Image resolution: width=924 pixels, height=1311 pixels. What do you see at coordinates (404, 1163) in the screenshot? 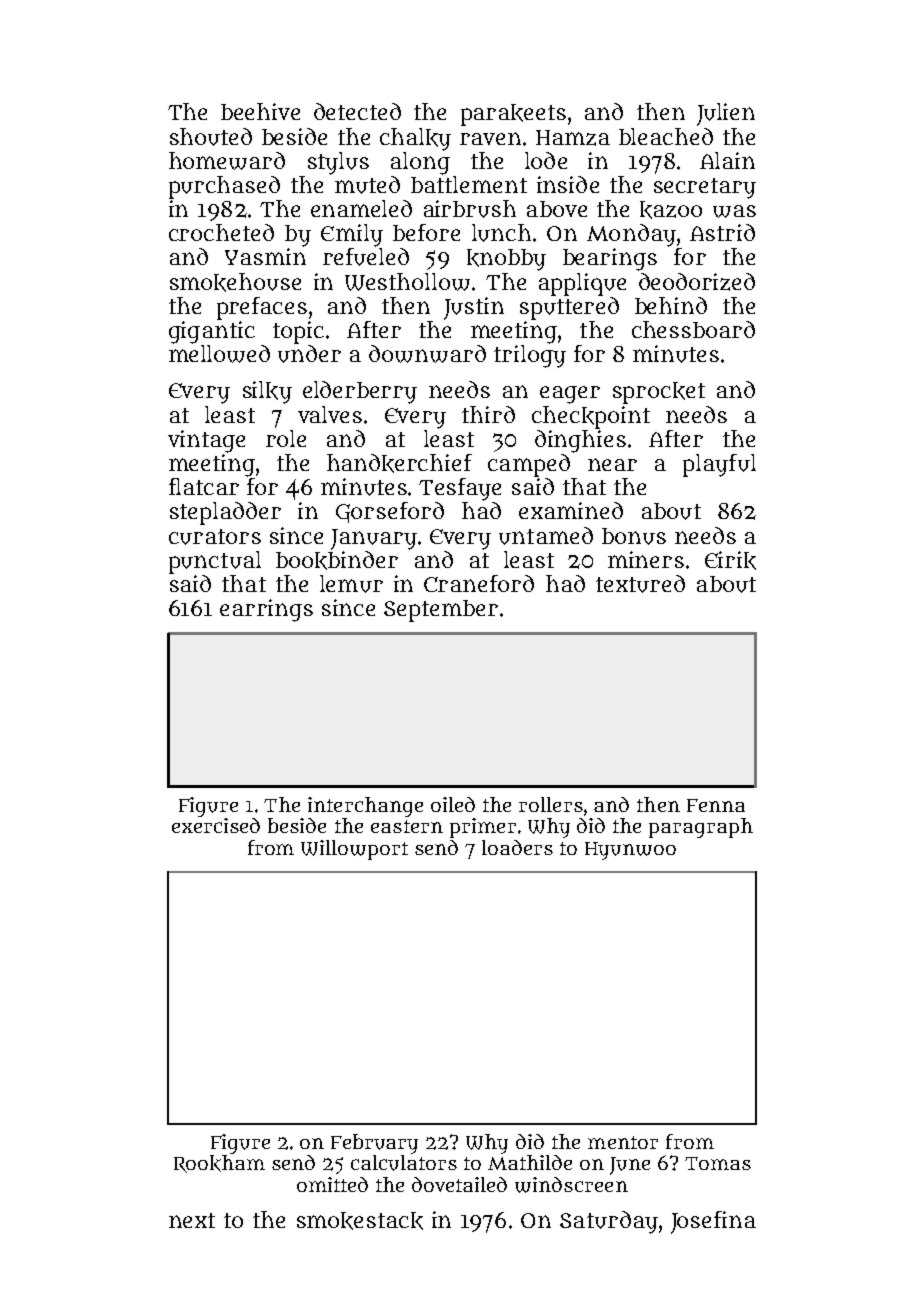
I see `calculators` at bounding box center [404, 1163].
